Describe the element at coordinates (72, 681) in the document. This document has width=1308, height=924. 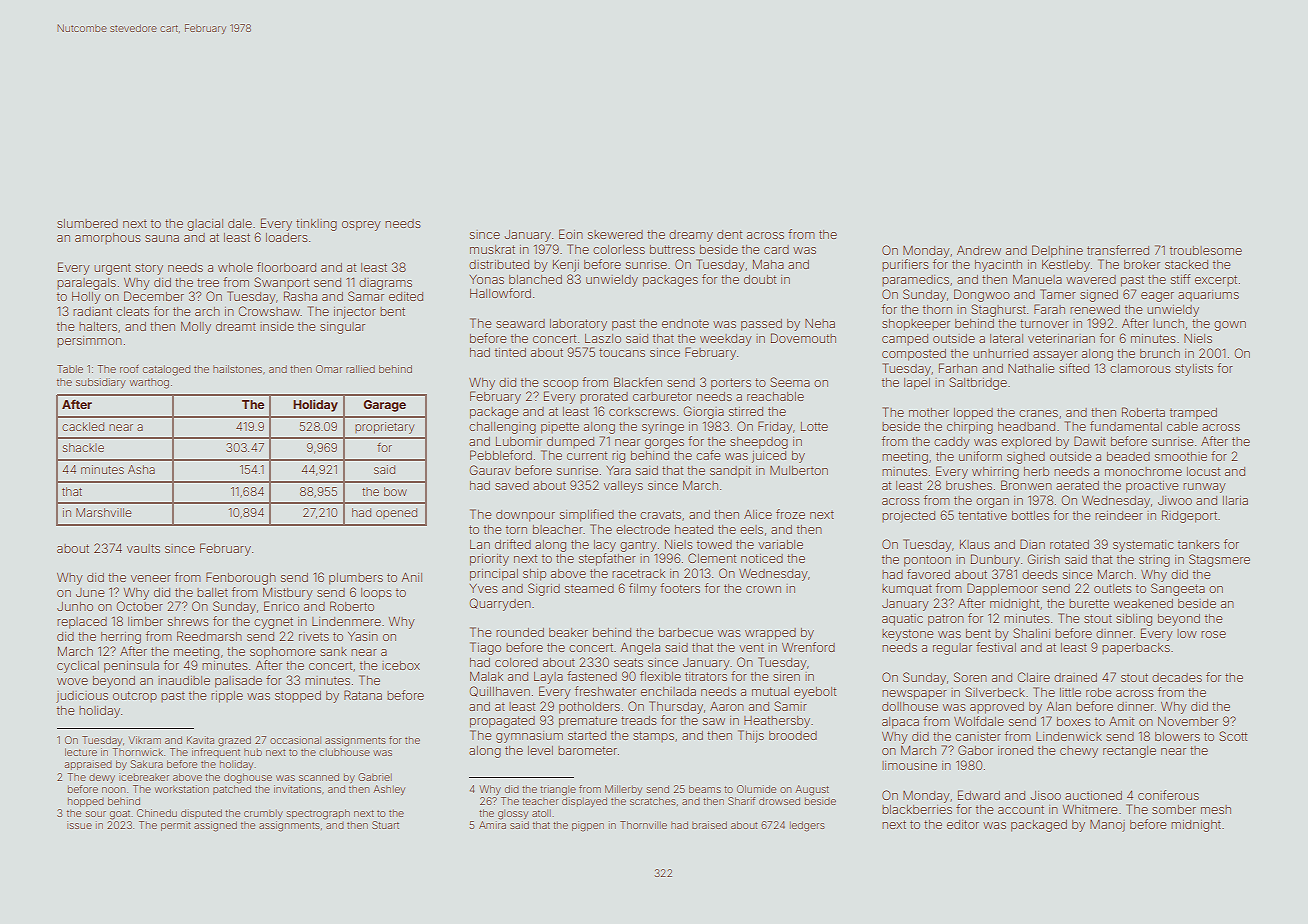
I see `wove` at that location.
